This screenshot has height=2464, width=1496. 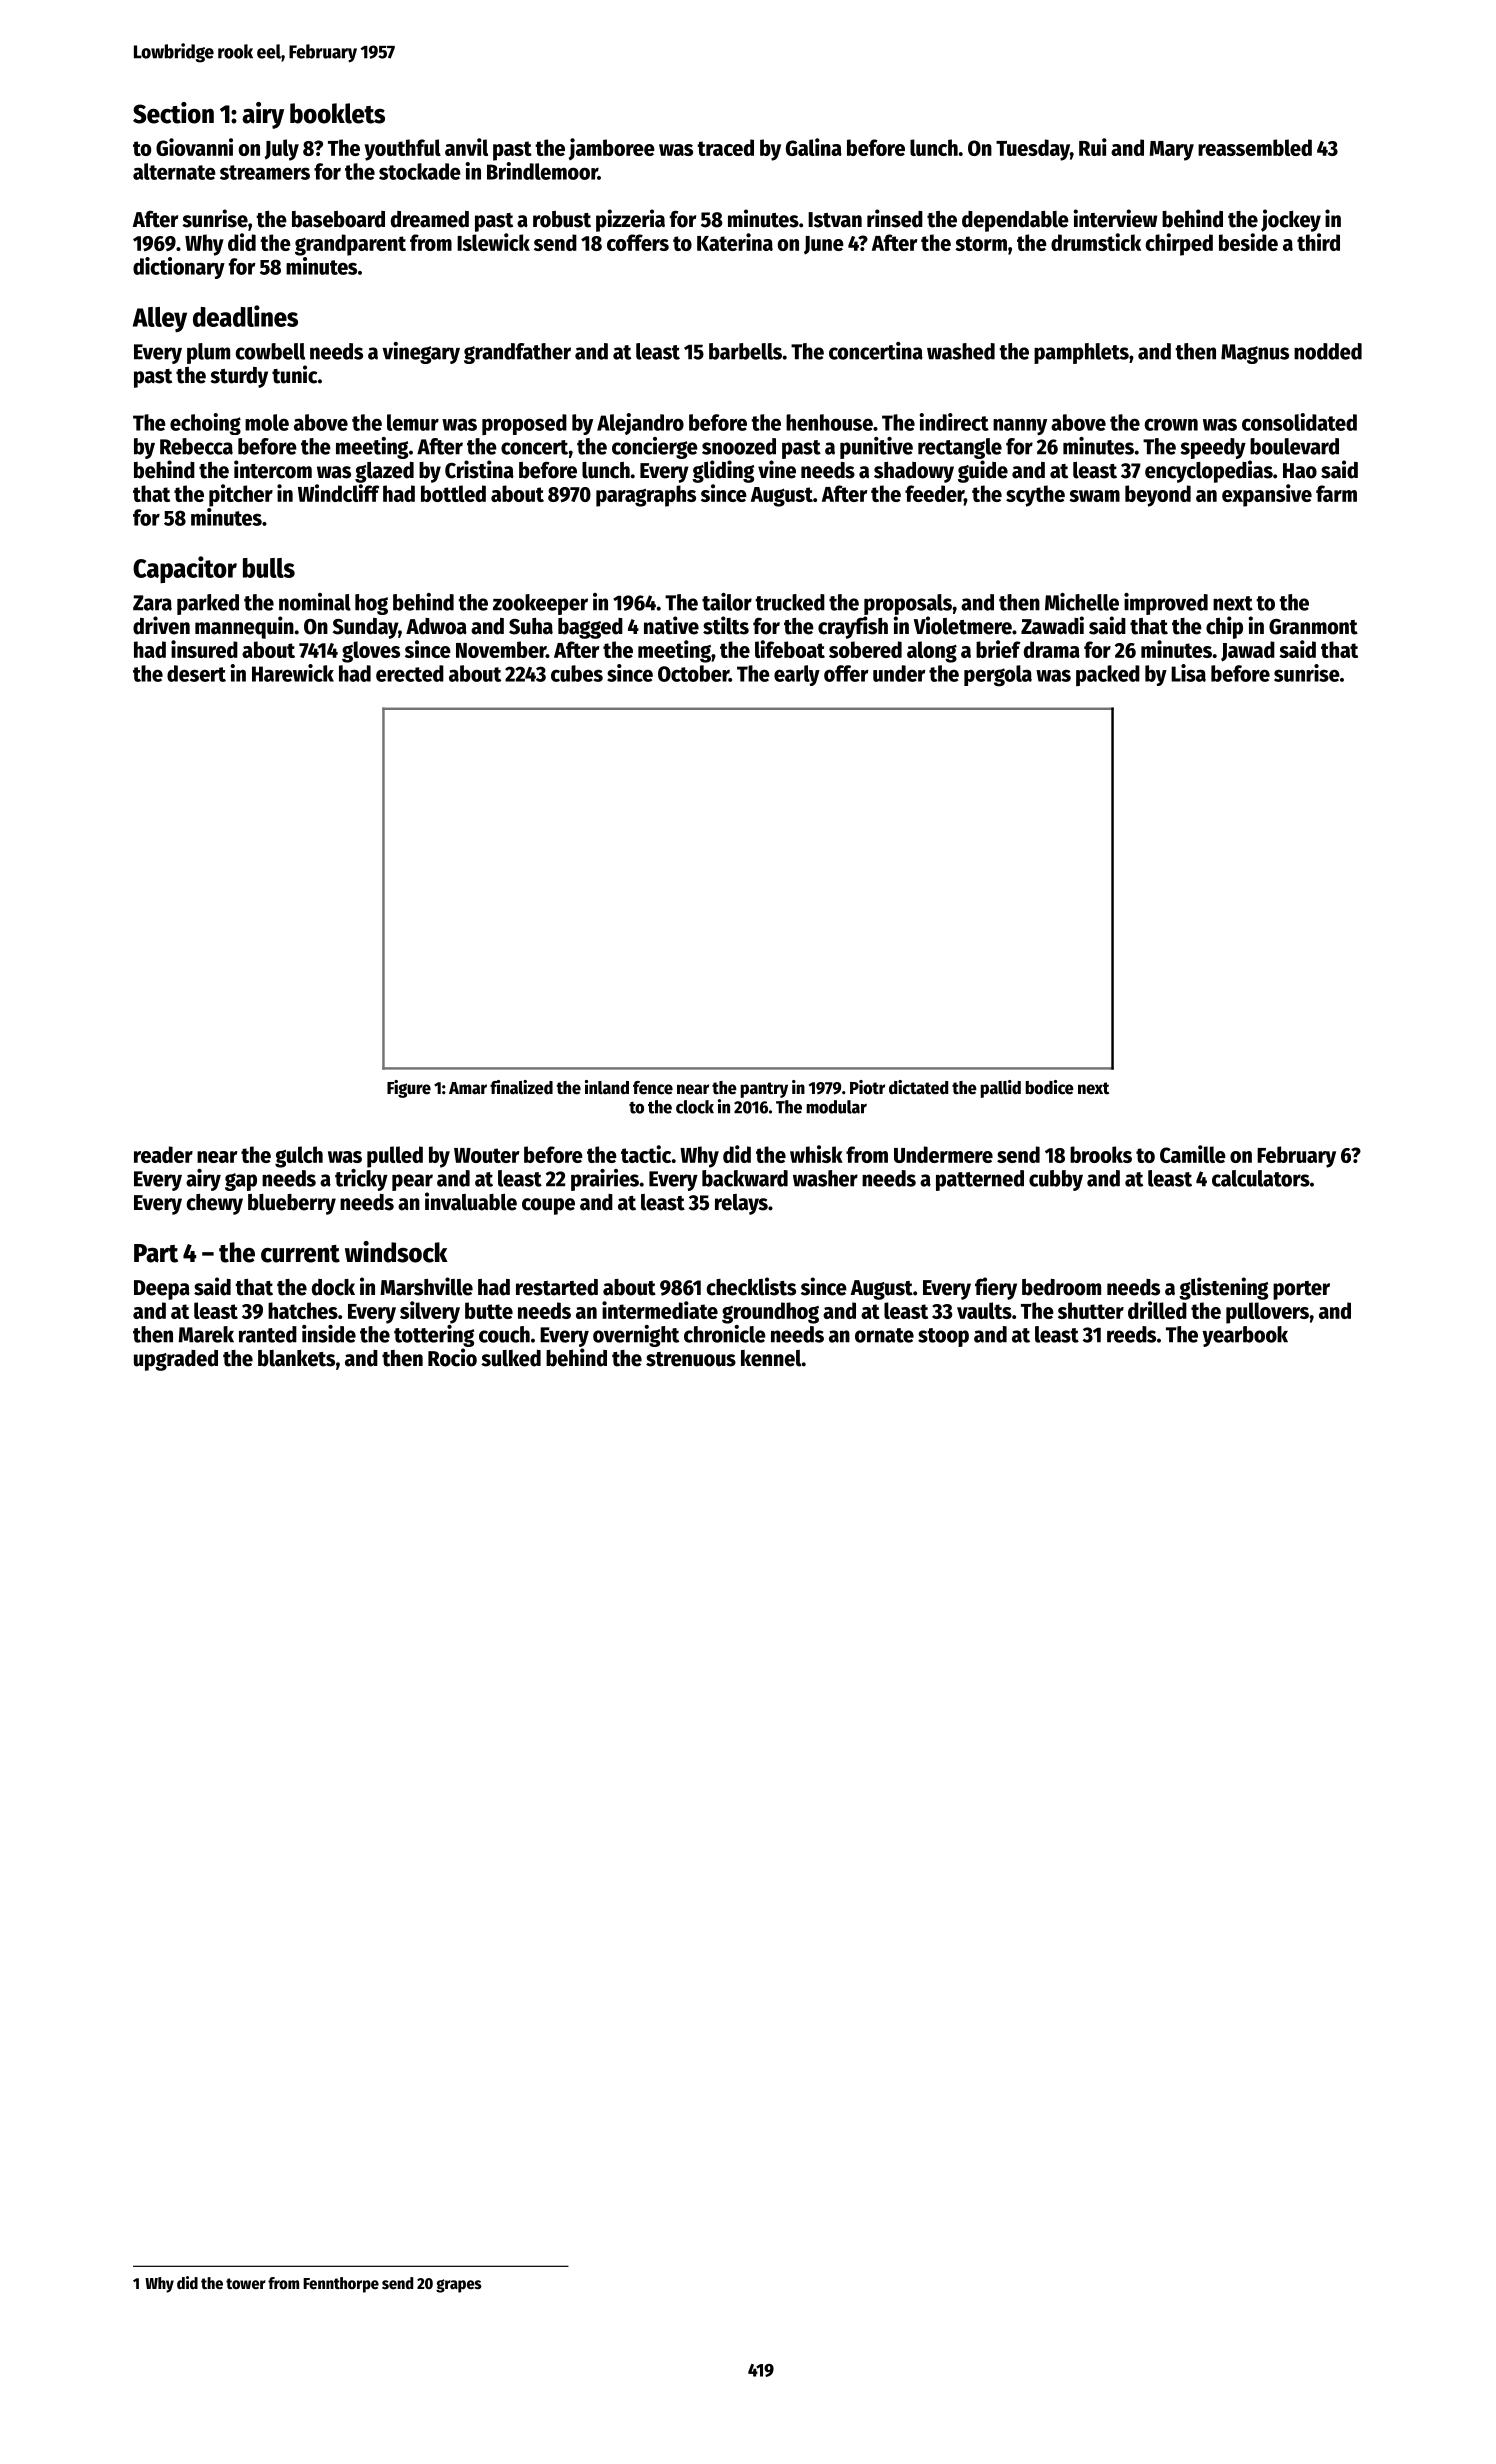 What do you see at coordinates (1049, 1087) in the screenshot?
I see `bodice` at bounding box center [1049, 1087].
